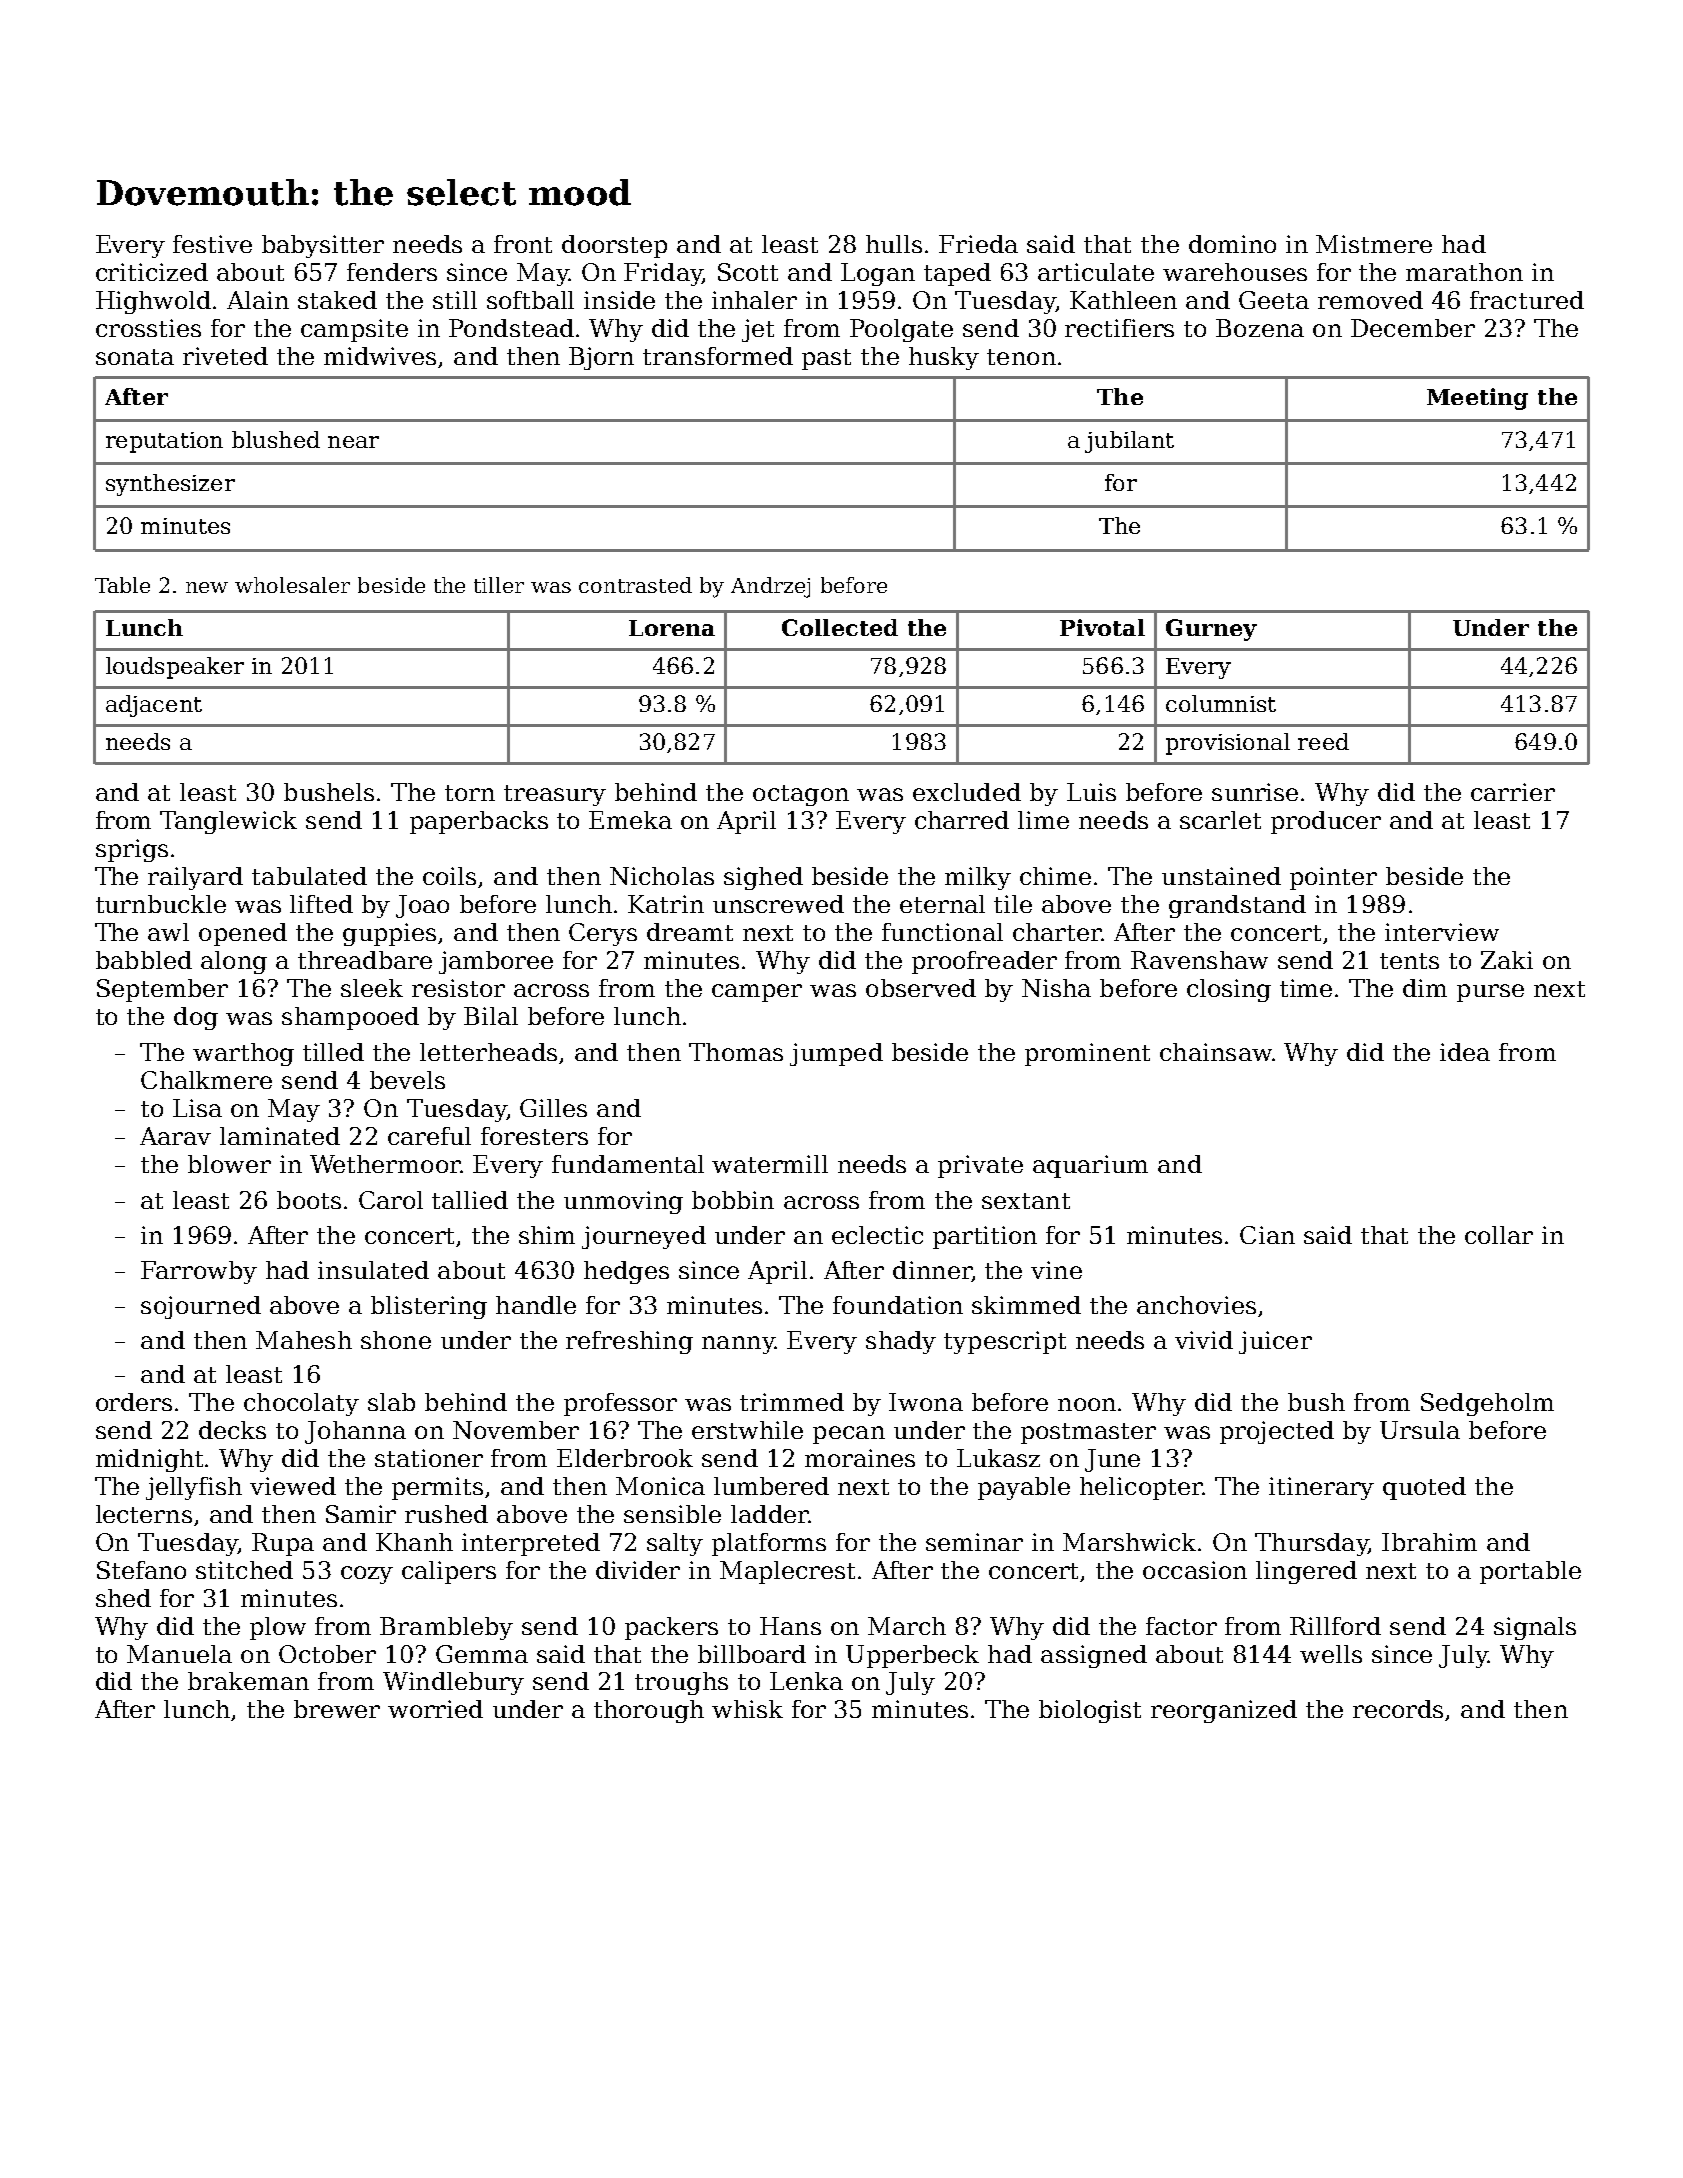 Image resolution: width=1683 pixels, height=2178 pixels. What do you see at coordinates (630, 820) in the document?
I see `Emeka` at bounding box center [630, 820].
